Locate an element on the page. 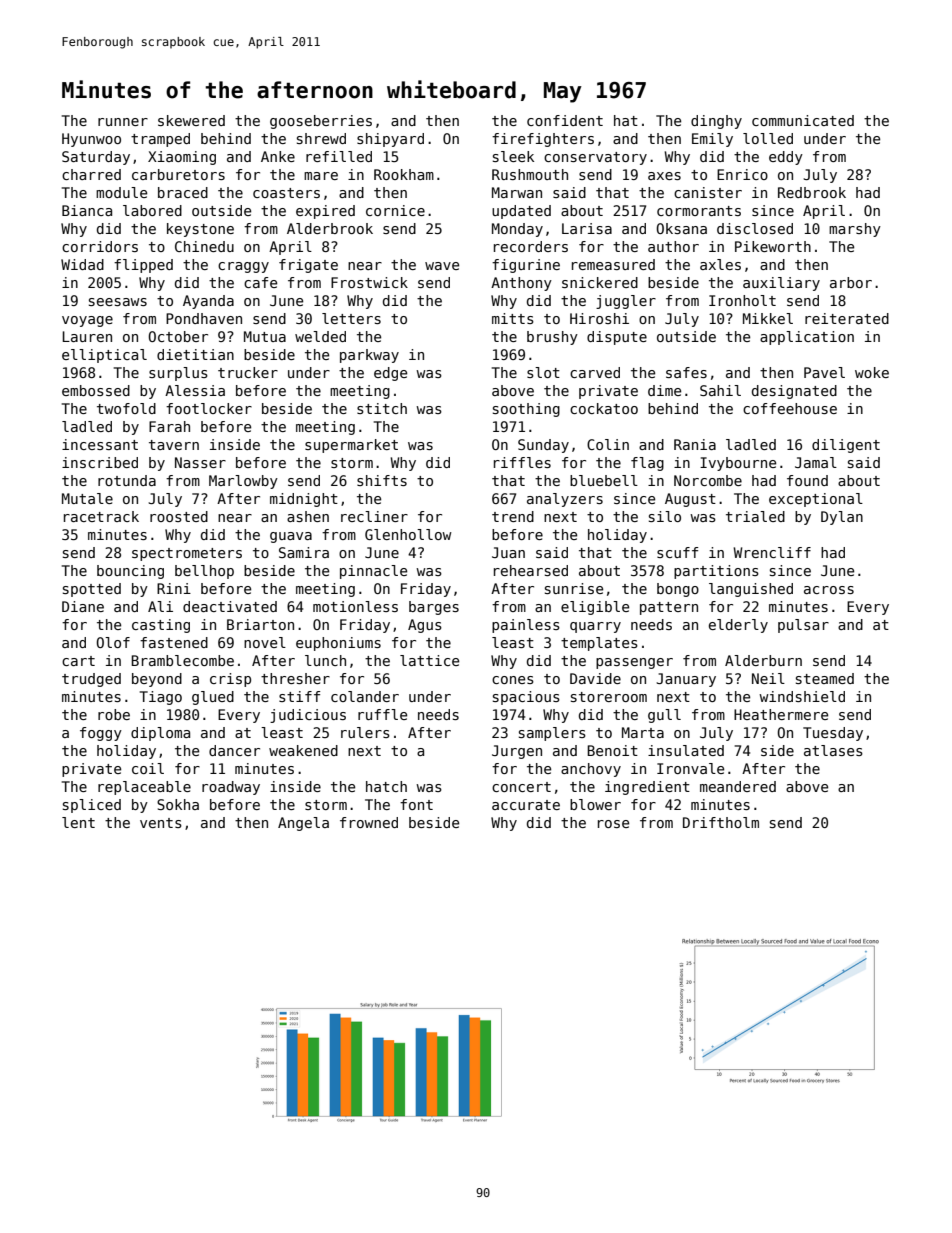  trialed is located at coordinates (755, 516).
